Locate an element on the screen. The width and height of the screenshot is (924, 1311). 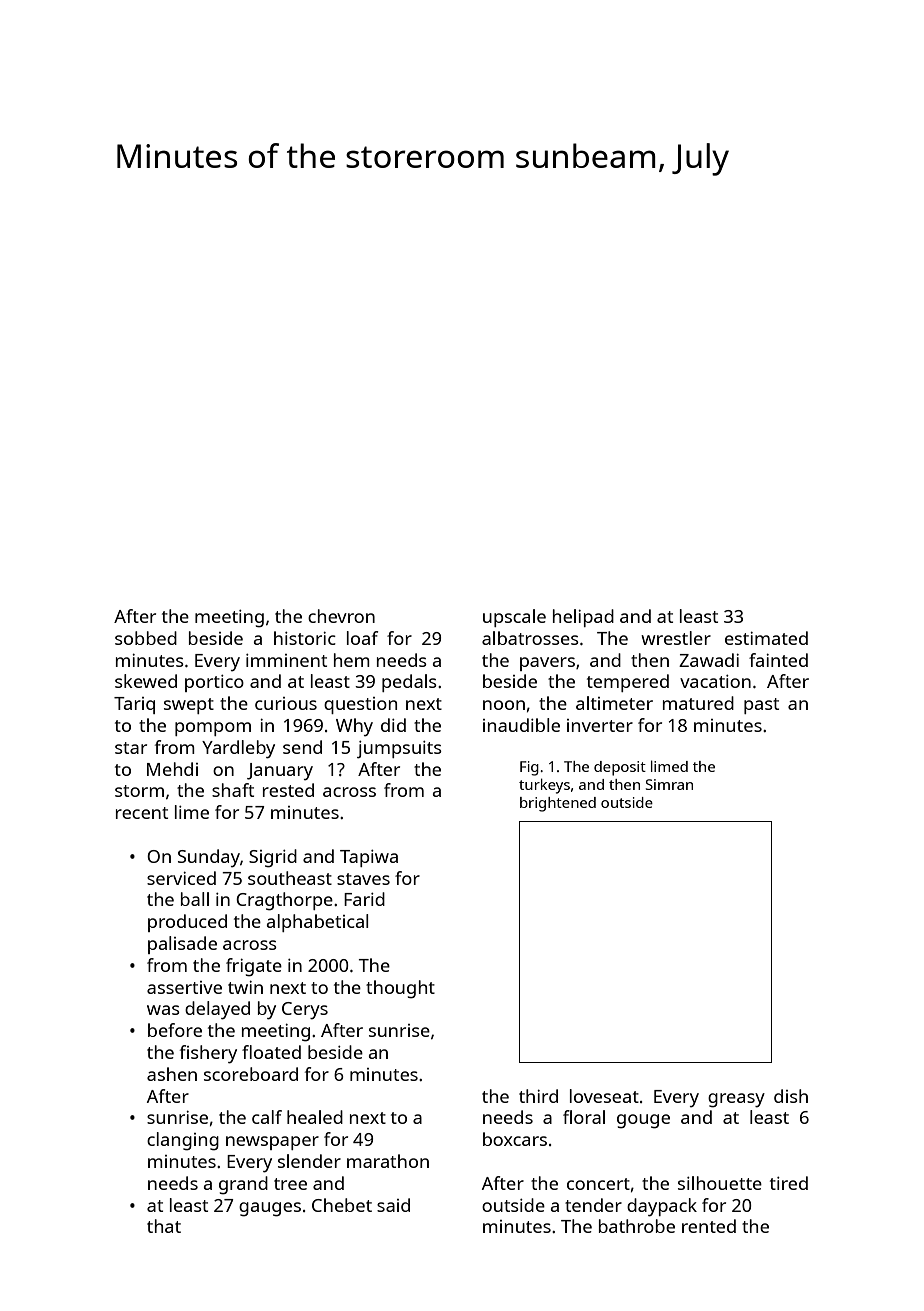
sobbed is located at coordinates (146, 638).
